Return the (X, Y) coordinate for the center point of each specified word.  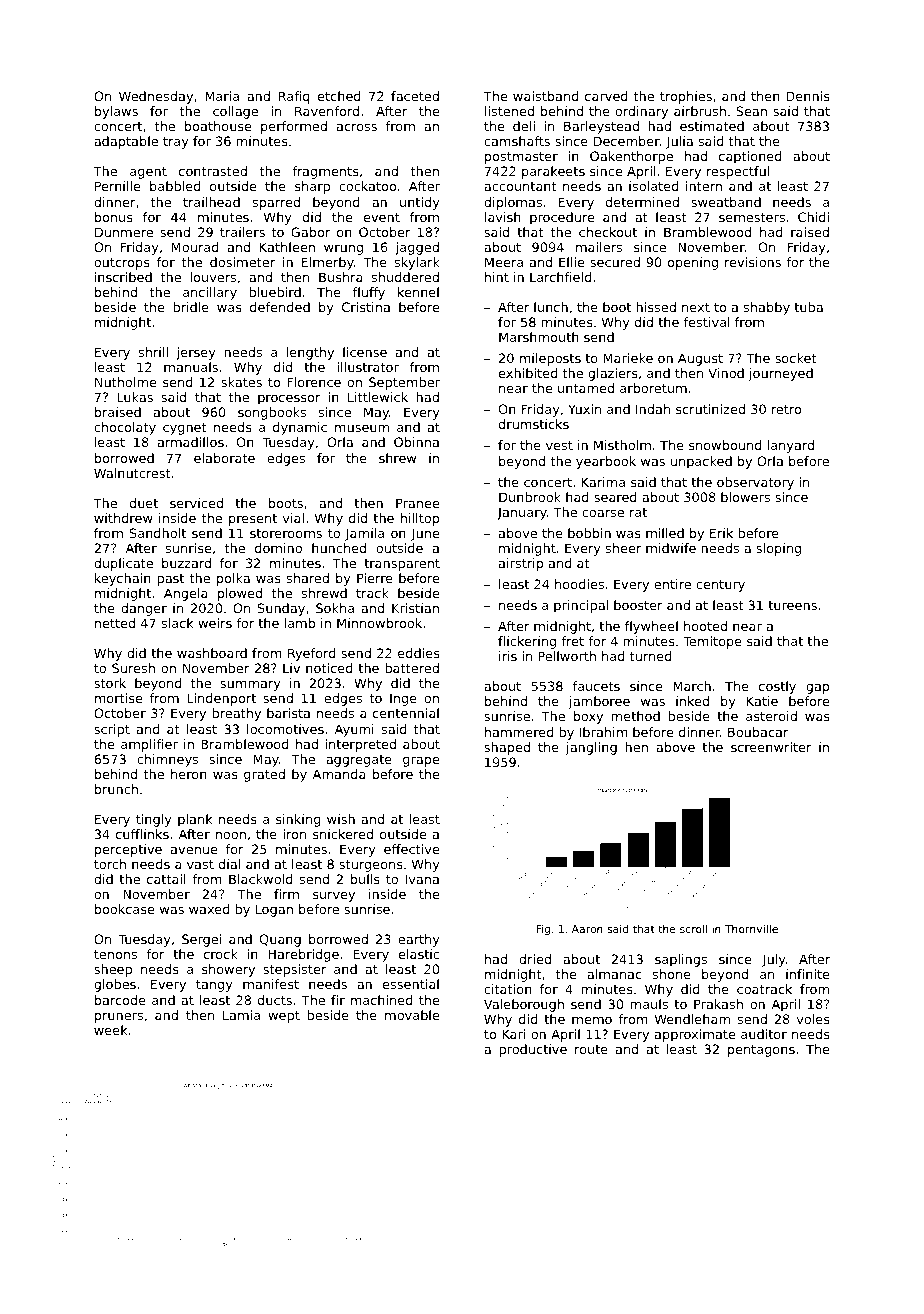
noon (231, 835)
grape (421, 762)
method (635, 716)
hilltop (420, 519)
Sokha (335, 608)
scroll (693, 928)
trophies (686, 97)
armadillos (191, 442)
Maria (222, 96)
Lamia (241, 1015)
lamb (299, 623)
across (357, 127)
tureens (792, 605)
